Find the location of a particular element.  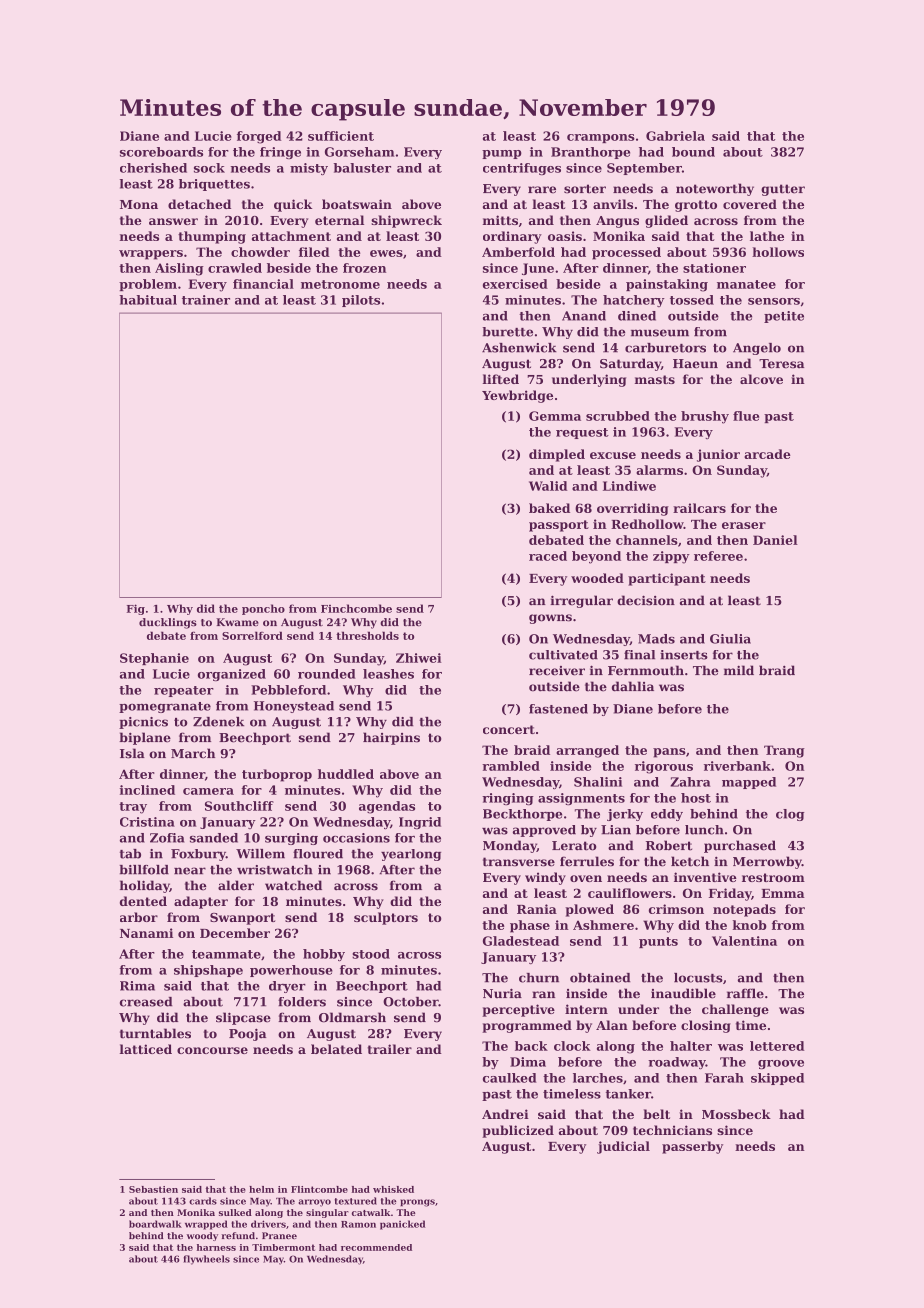

dahlia is located at coordinates (633, 686).
